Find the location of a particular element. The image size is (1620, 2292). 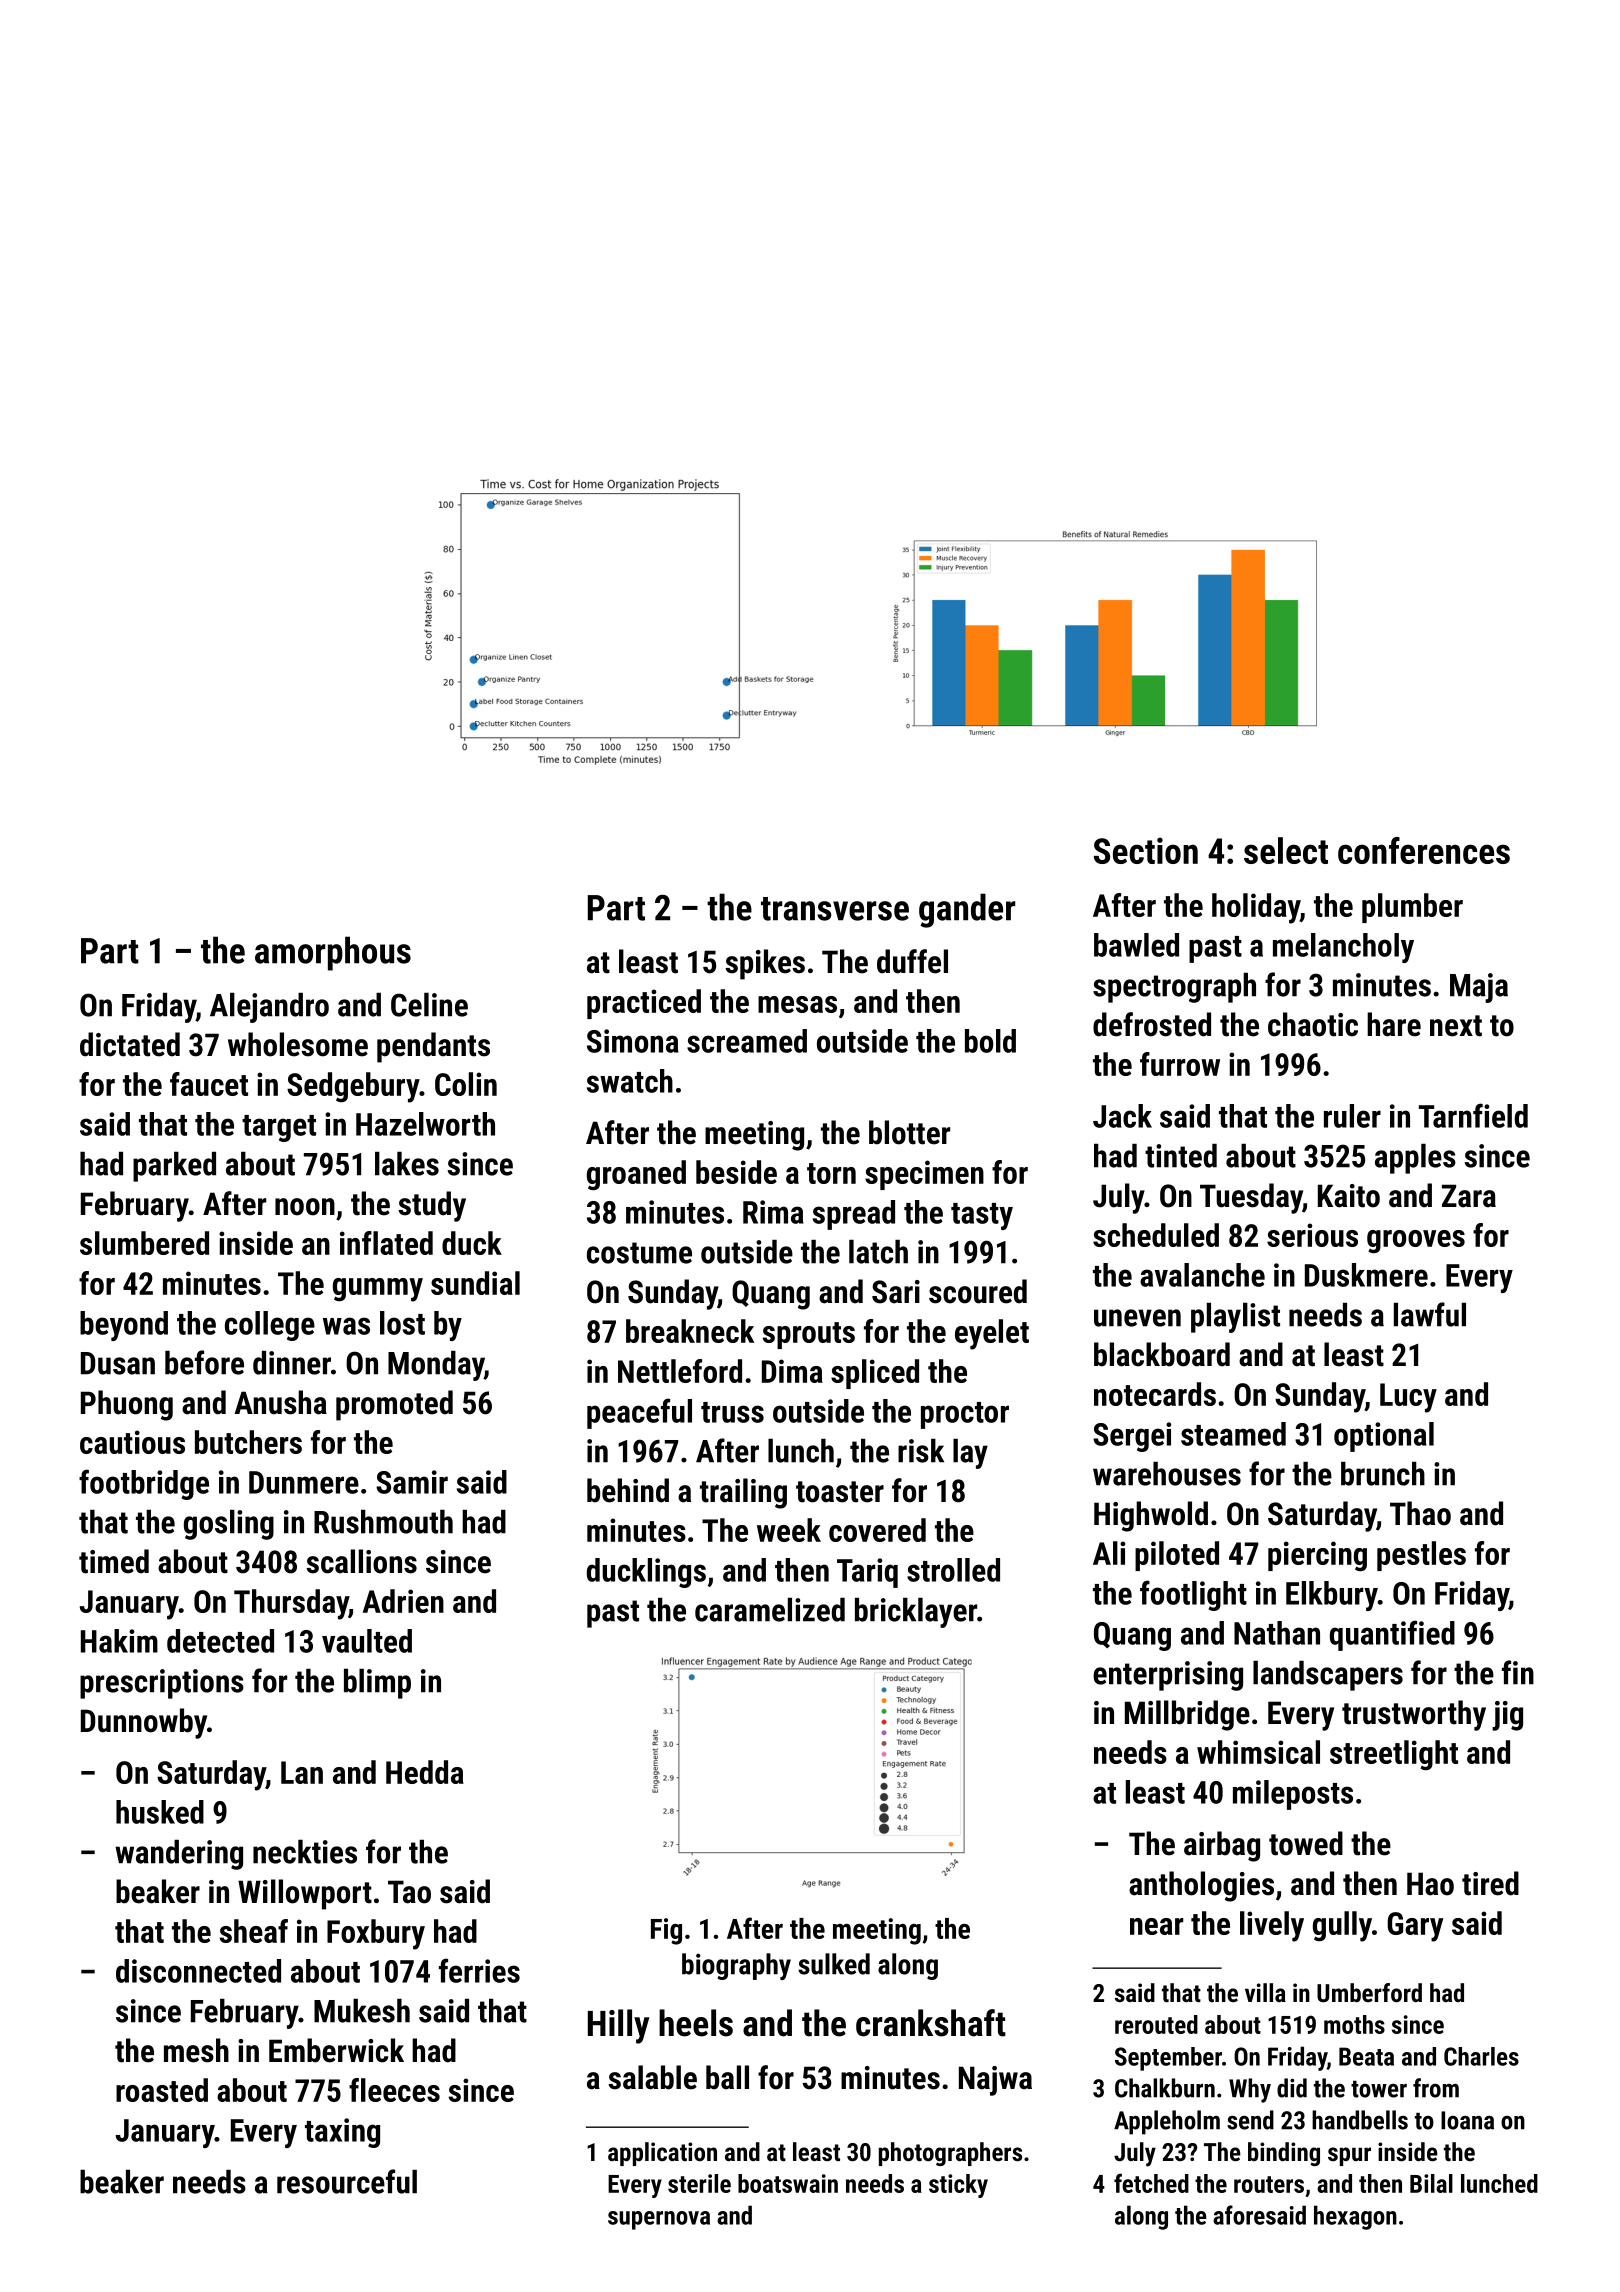

transverse is located at coordinates (835, 909).
